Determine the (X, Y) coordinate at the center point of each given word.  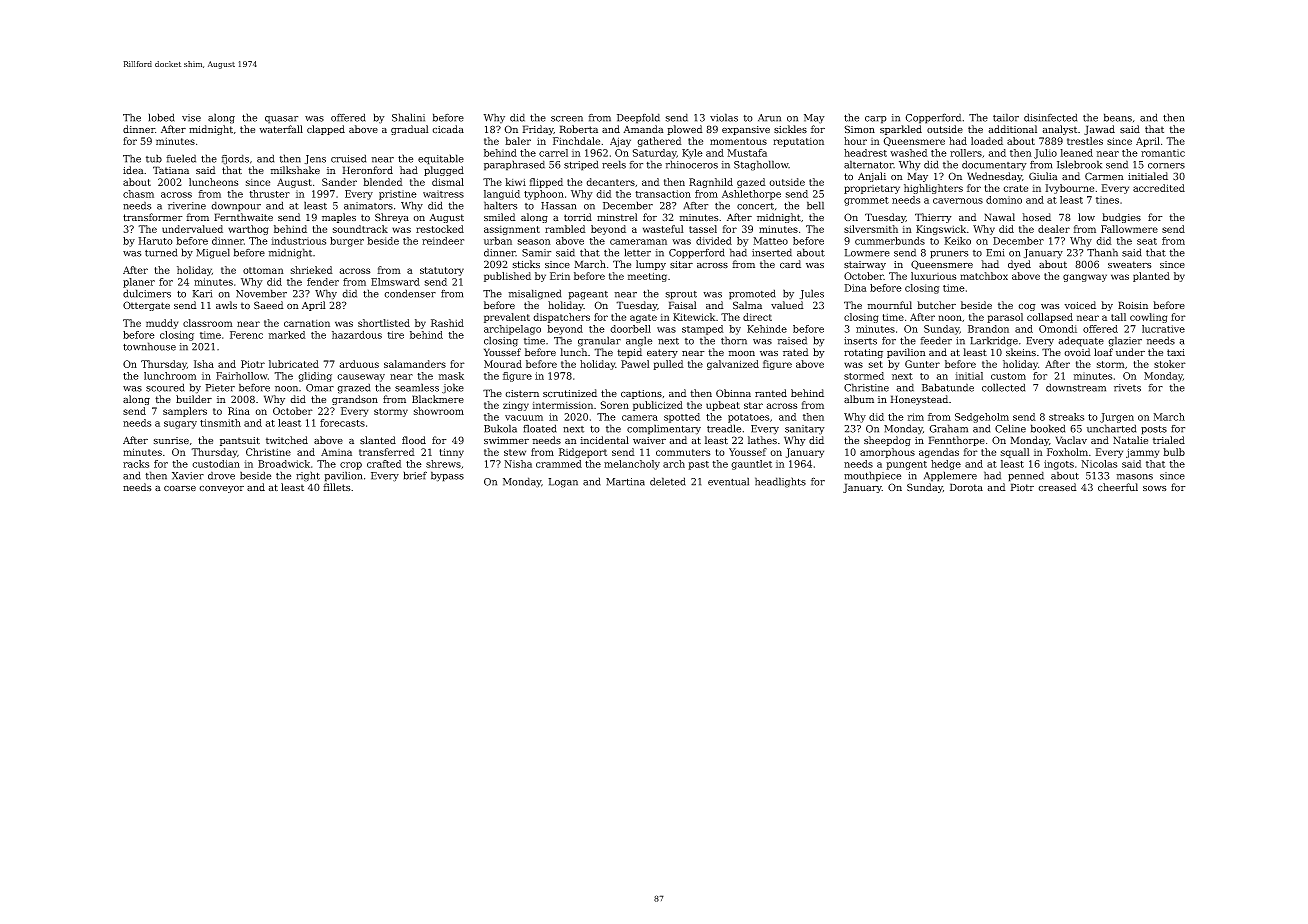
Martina (625, 482)
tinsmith (220, 423)
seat (1147, 241)
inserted (772, 252)
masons (1134, 477)
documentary (994, 166)
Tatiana (171, 170)
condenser (410, 294)
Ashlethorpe (751, 195)
